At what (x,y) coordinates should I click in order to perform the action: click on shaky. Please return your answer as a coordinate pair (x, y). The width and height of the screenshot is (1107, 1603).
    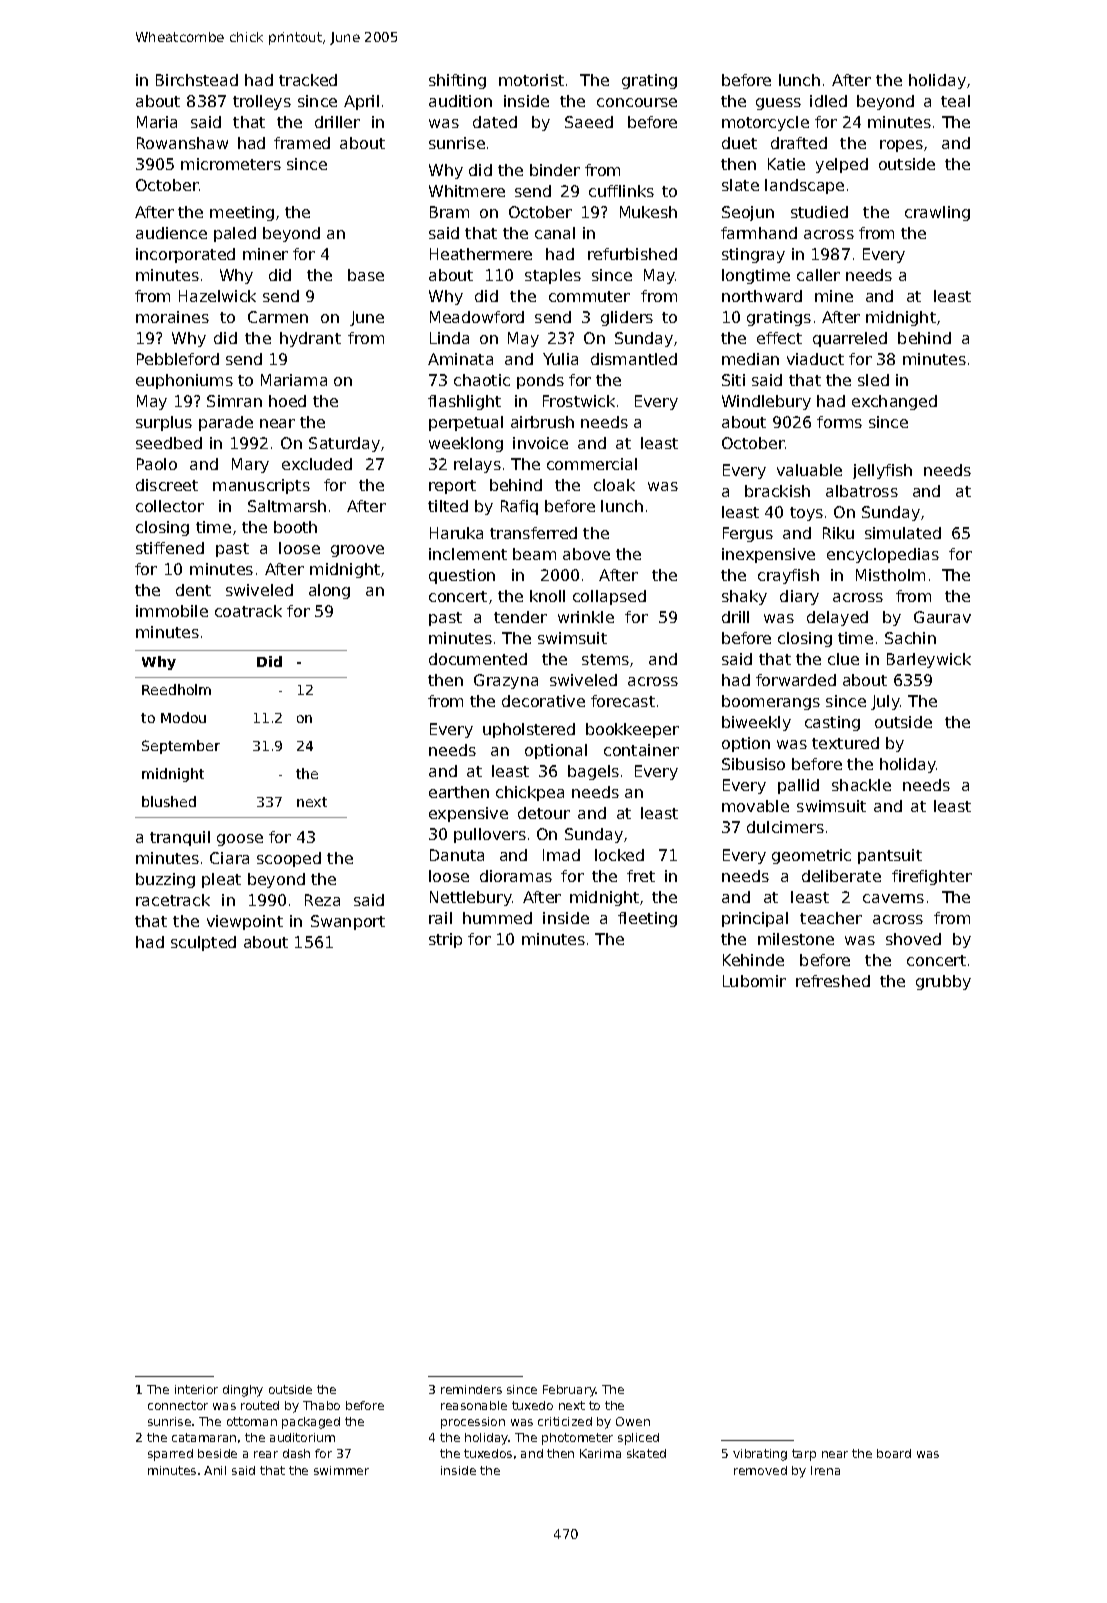
    Looking at the image, I should click on (744, 597).
